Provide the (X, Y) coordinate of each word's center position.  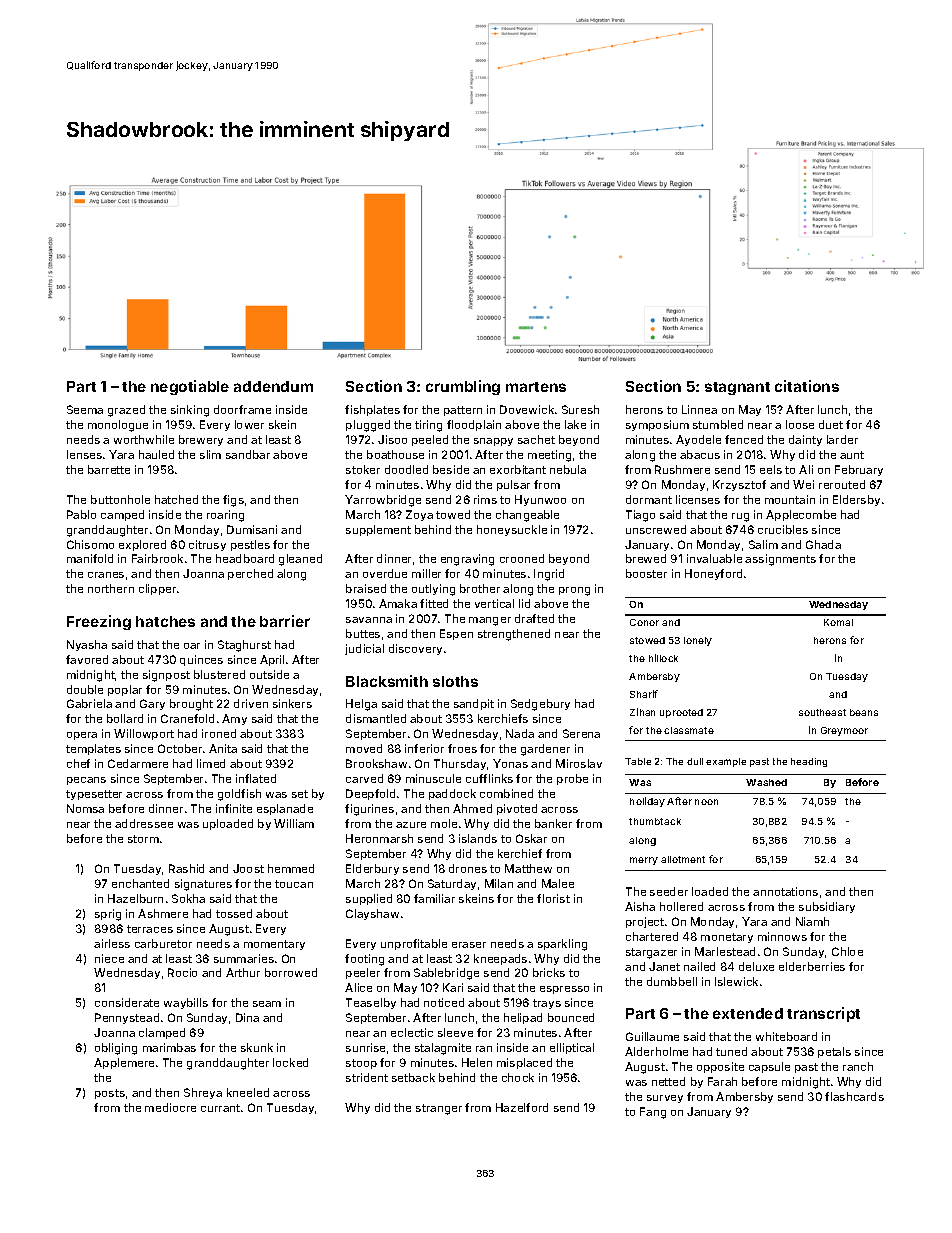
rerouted (842, 484)
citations (807, 386)
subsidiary (827, 907)
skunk (257, 1047)
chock (518, 1077)
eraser (469, 945)
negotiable (190, 387)
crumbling (463, 387)
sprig (108, 915)
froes (462, 748)
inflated (256, 778)
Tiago (640, 516)
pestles (250, 545)
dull (695, 761)
